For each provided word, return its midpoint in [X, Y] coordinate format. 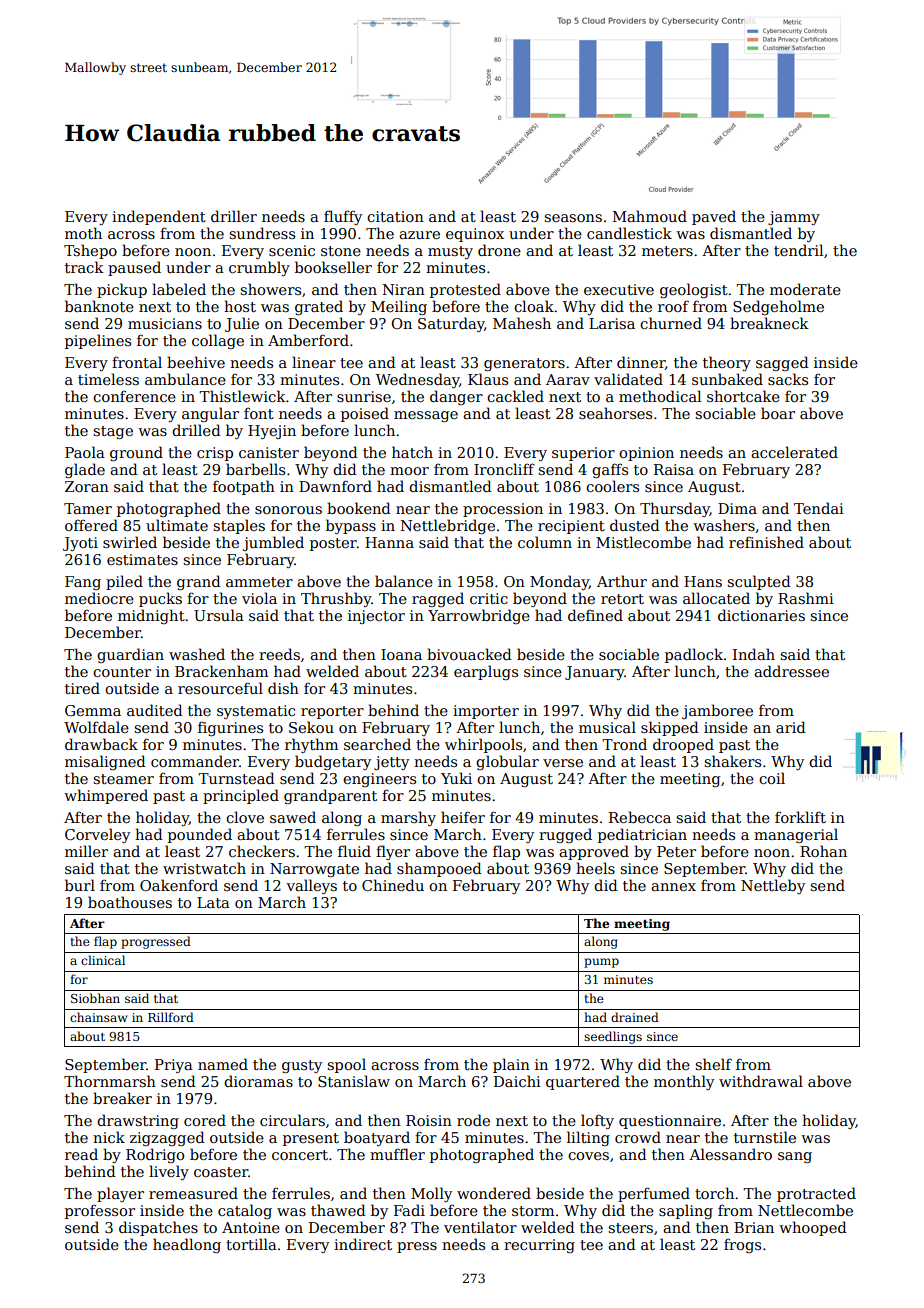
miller [86, 851]
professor [100, 1211]
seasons [573, 218]
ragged [438, 599]
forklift [800, 817]
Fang [83, 583]
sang [795, 1157]
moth [83, 233]
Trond [624, 744]
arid [791, 727]
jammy [794, 218]
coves [588, 1156]
